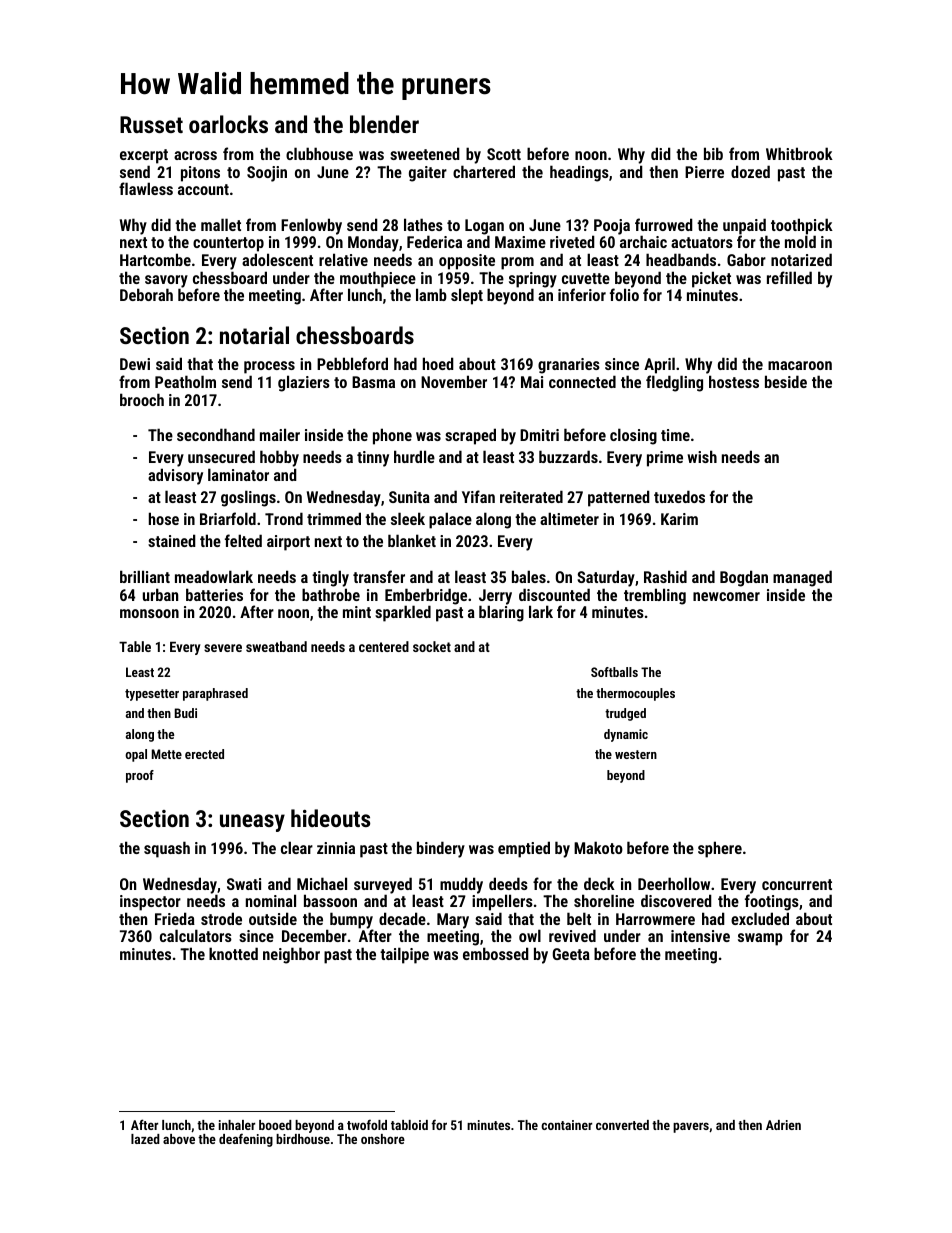  I want to click on sphere, so click(720, 849).
